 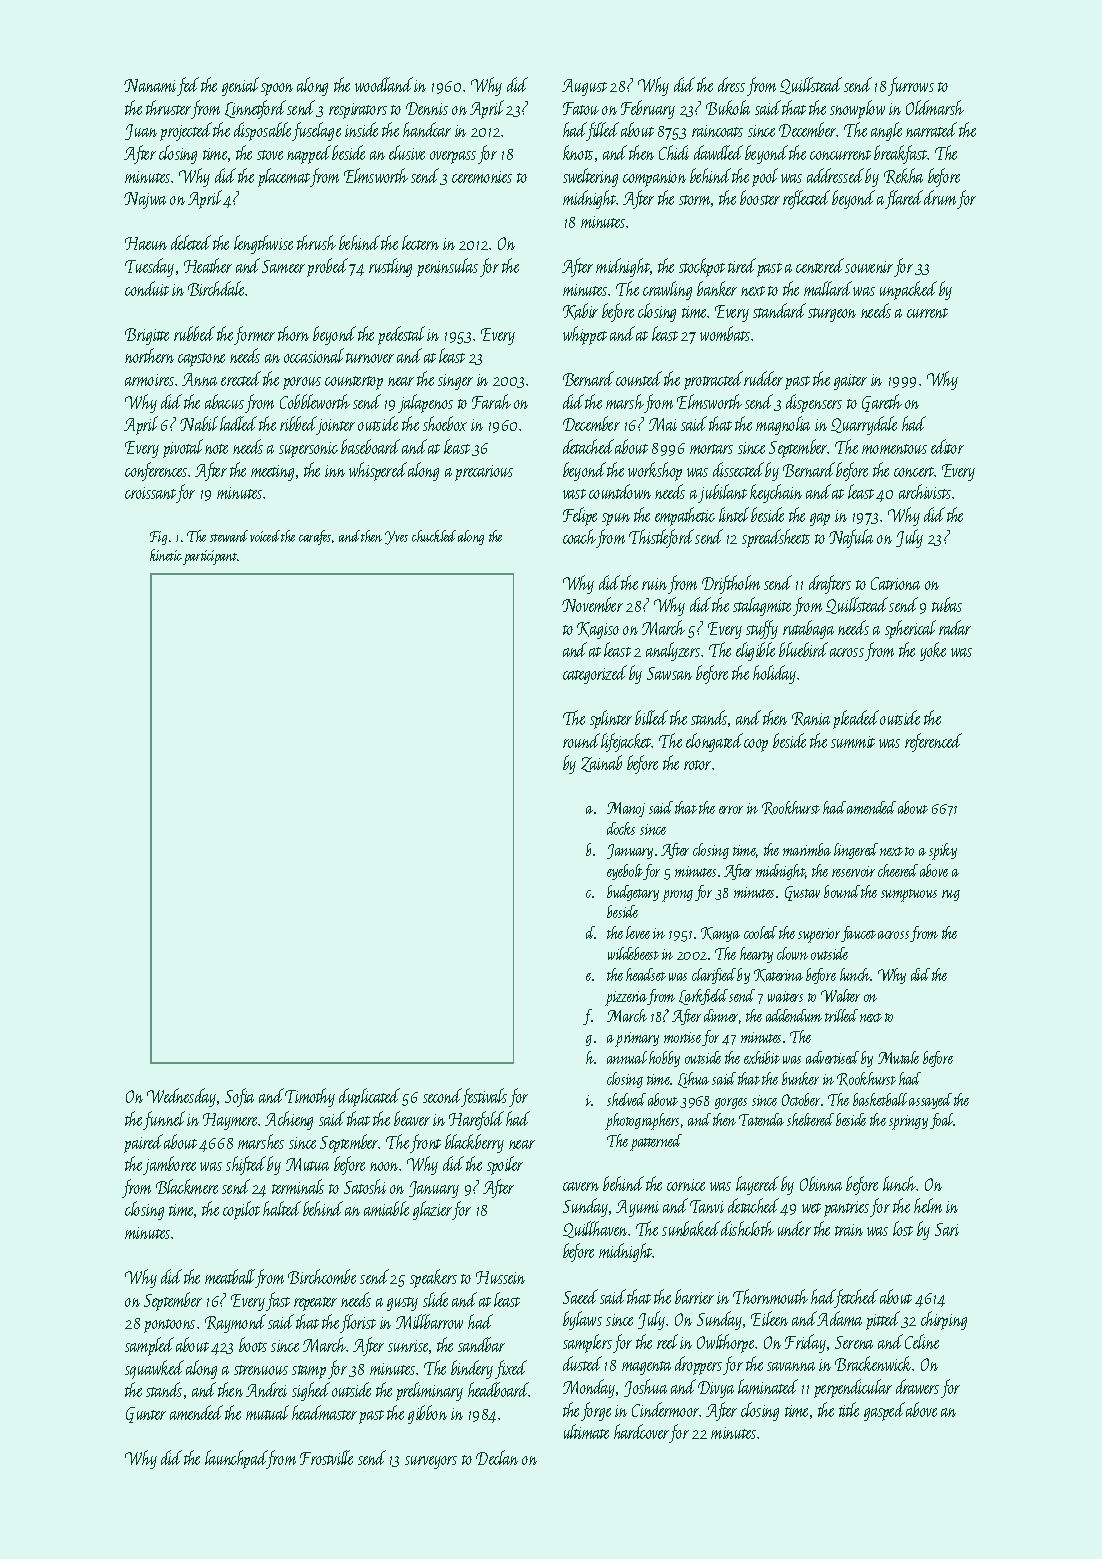 I want to click on drum, so click(x=940, y=197).
